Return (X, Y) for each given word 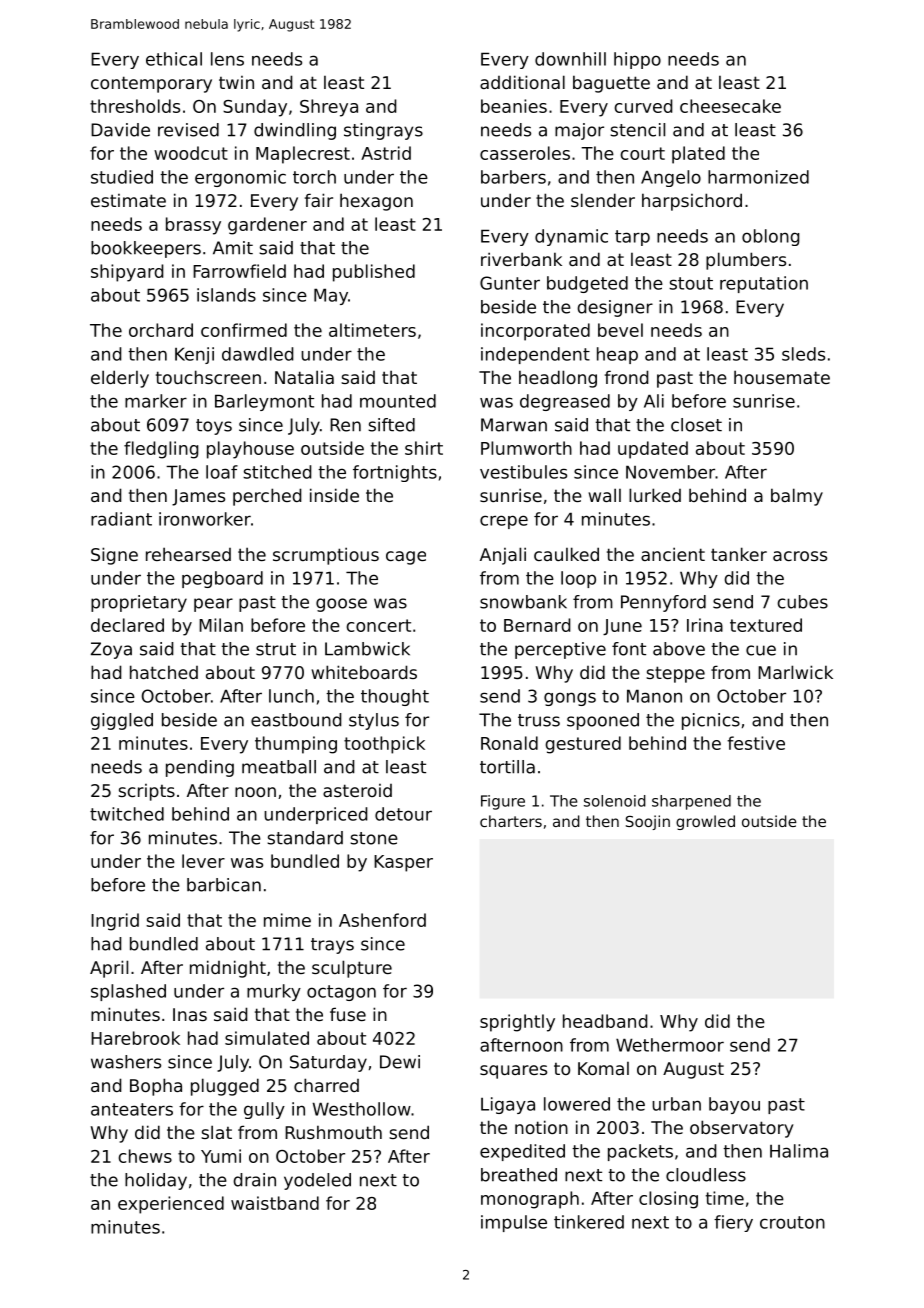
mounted (398, 401)
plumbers (746, 261)
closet (696, 425)
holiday (156, 1181)
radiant (121, 519)
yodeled (317, 1181)
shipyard (127, 273)
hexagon (376, 202)
